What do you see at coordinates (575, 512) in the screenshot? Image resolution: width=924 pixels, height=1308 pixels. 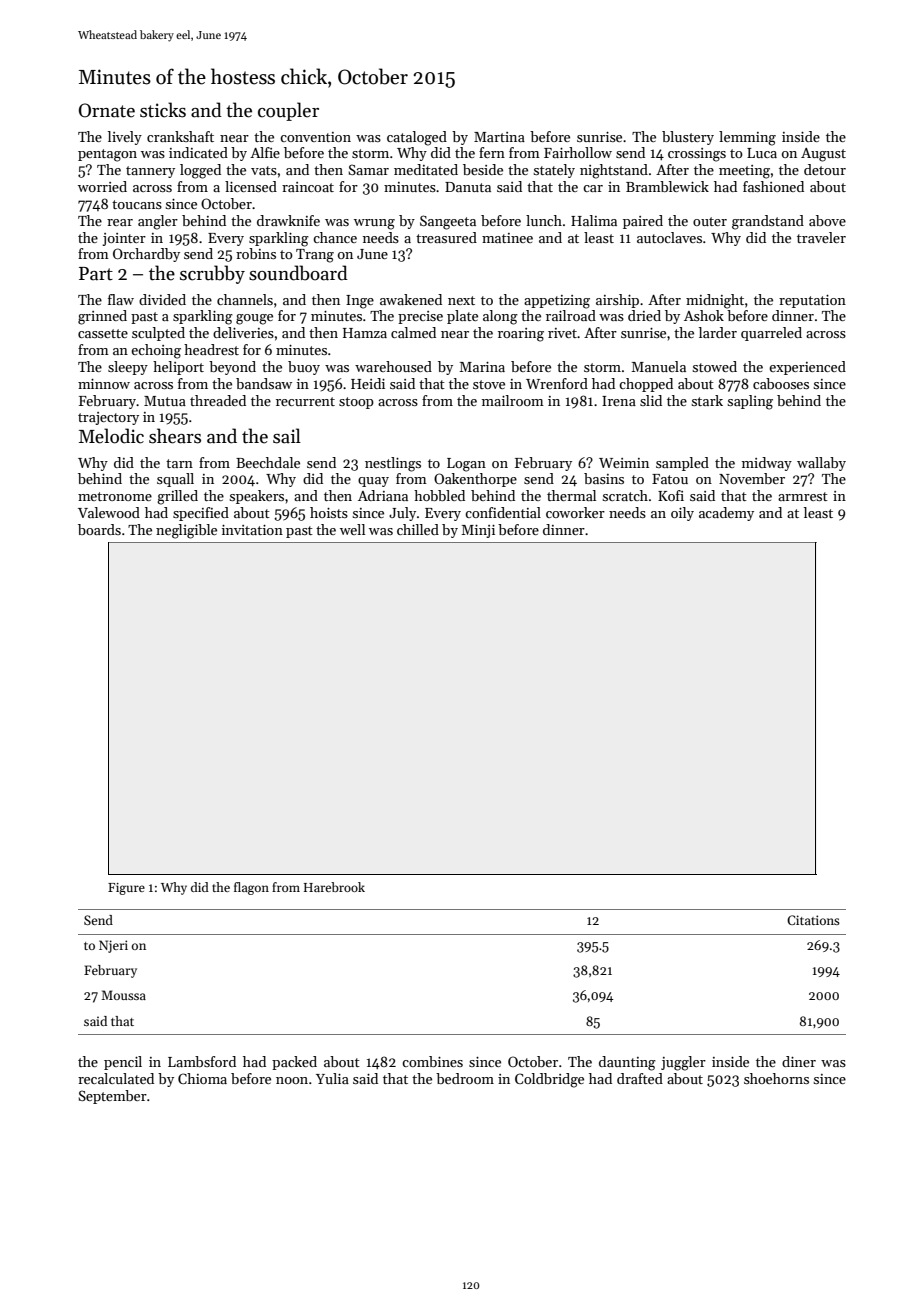 I see `coworker` at bounding box center [575, 512].
